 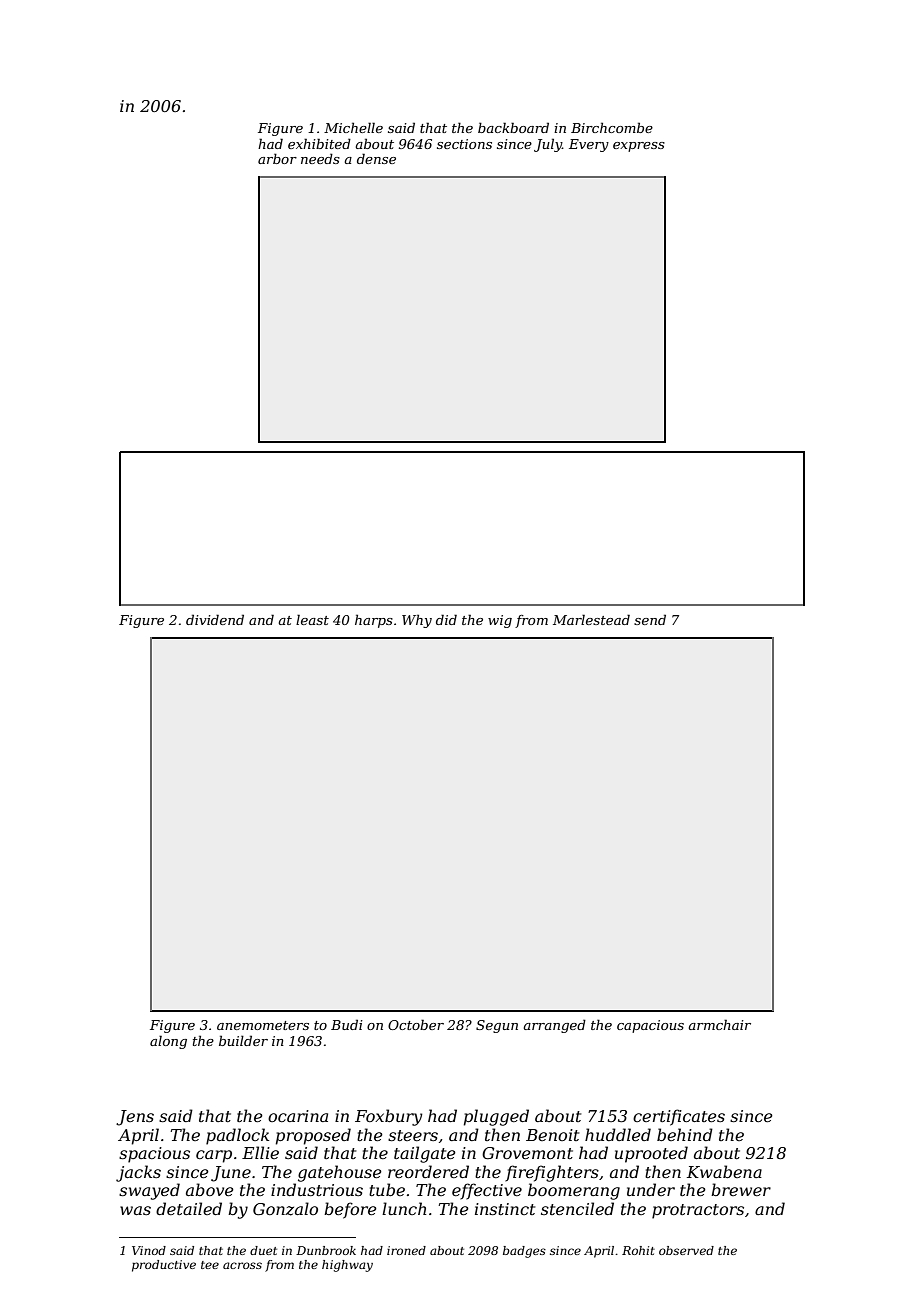 I want to click on Birchcombe, so click(x=612, y=127).
